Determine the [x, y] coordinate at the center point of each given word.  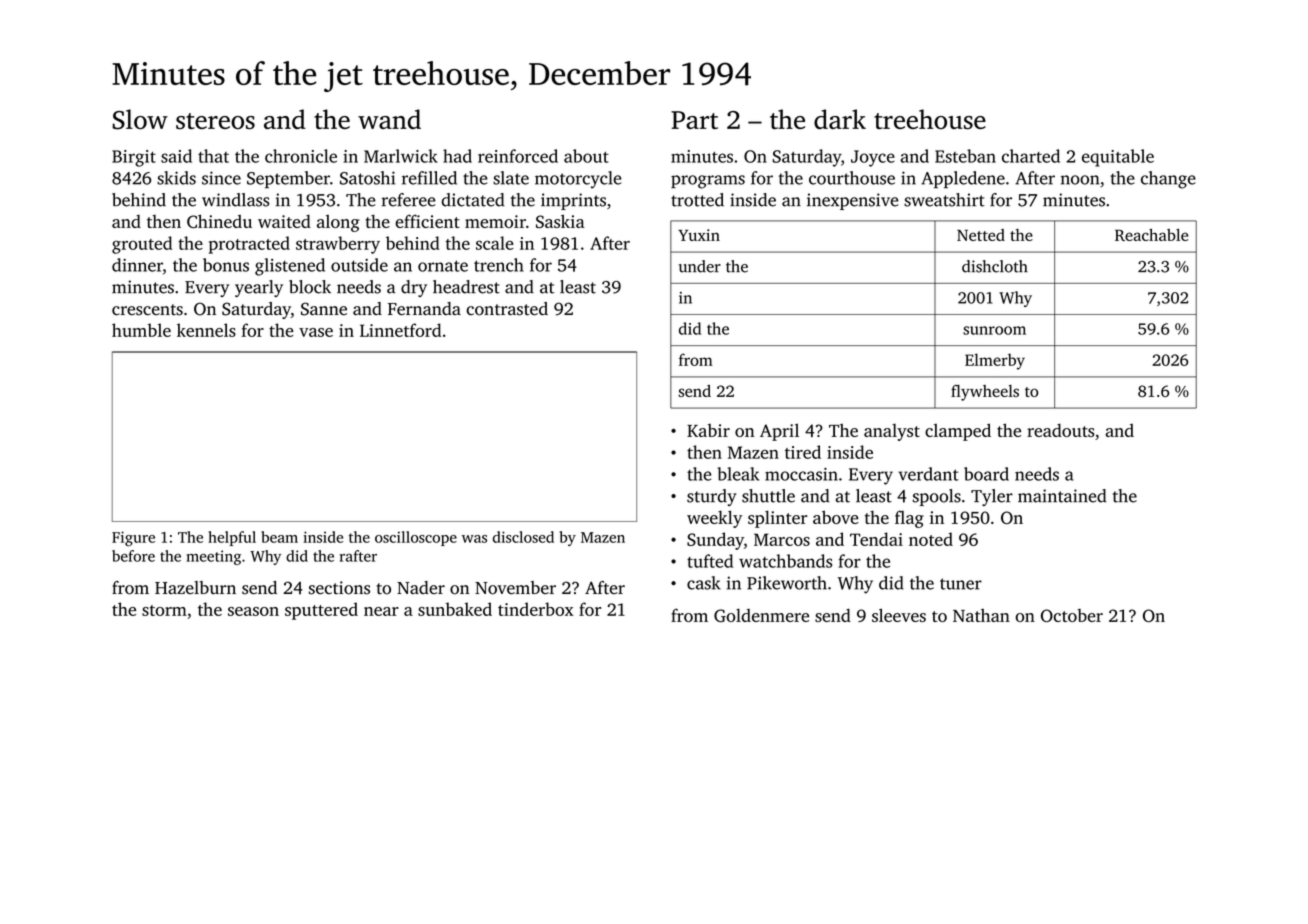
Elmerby [995, 361]
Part [694, 120]
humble [141, 330]
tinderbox [536, 609]
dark [840, 119]
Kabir [708, 430]
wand [389, 119]
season [253, 611]
